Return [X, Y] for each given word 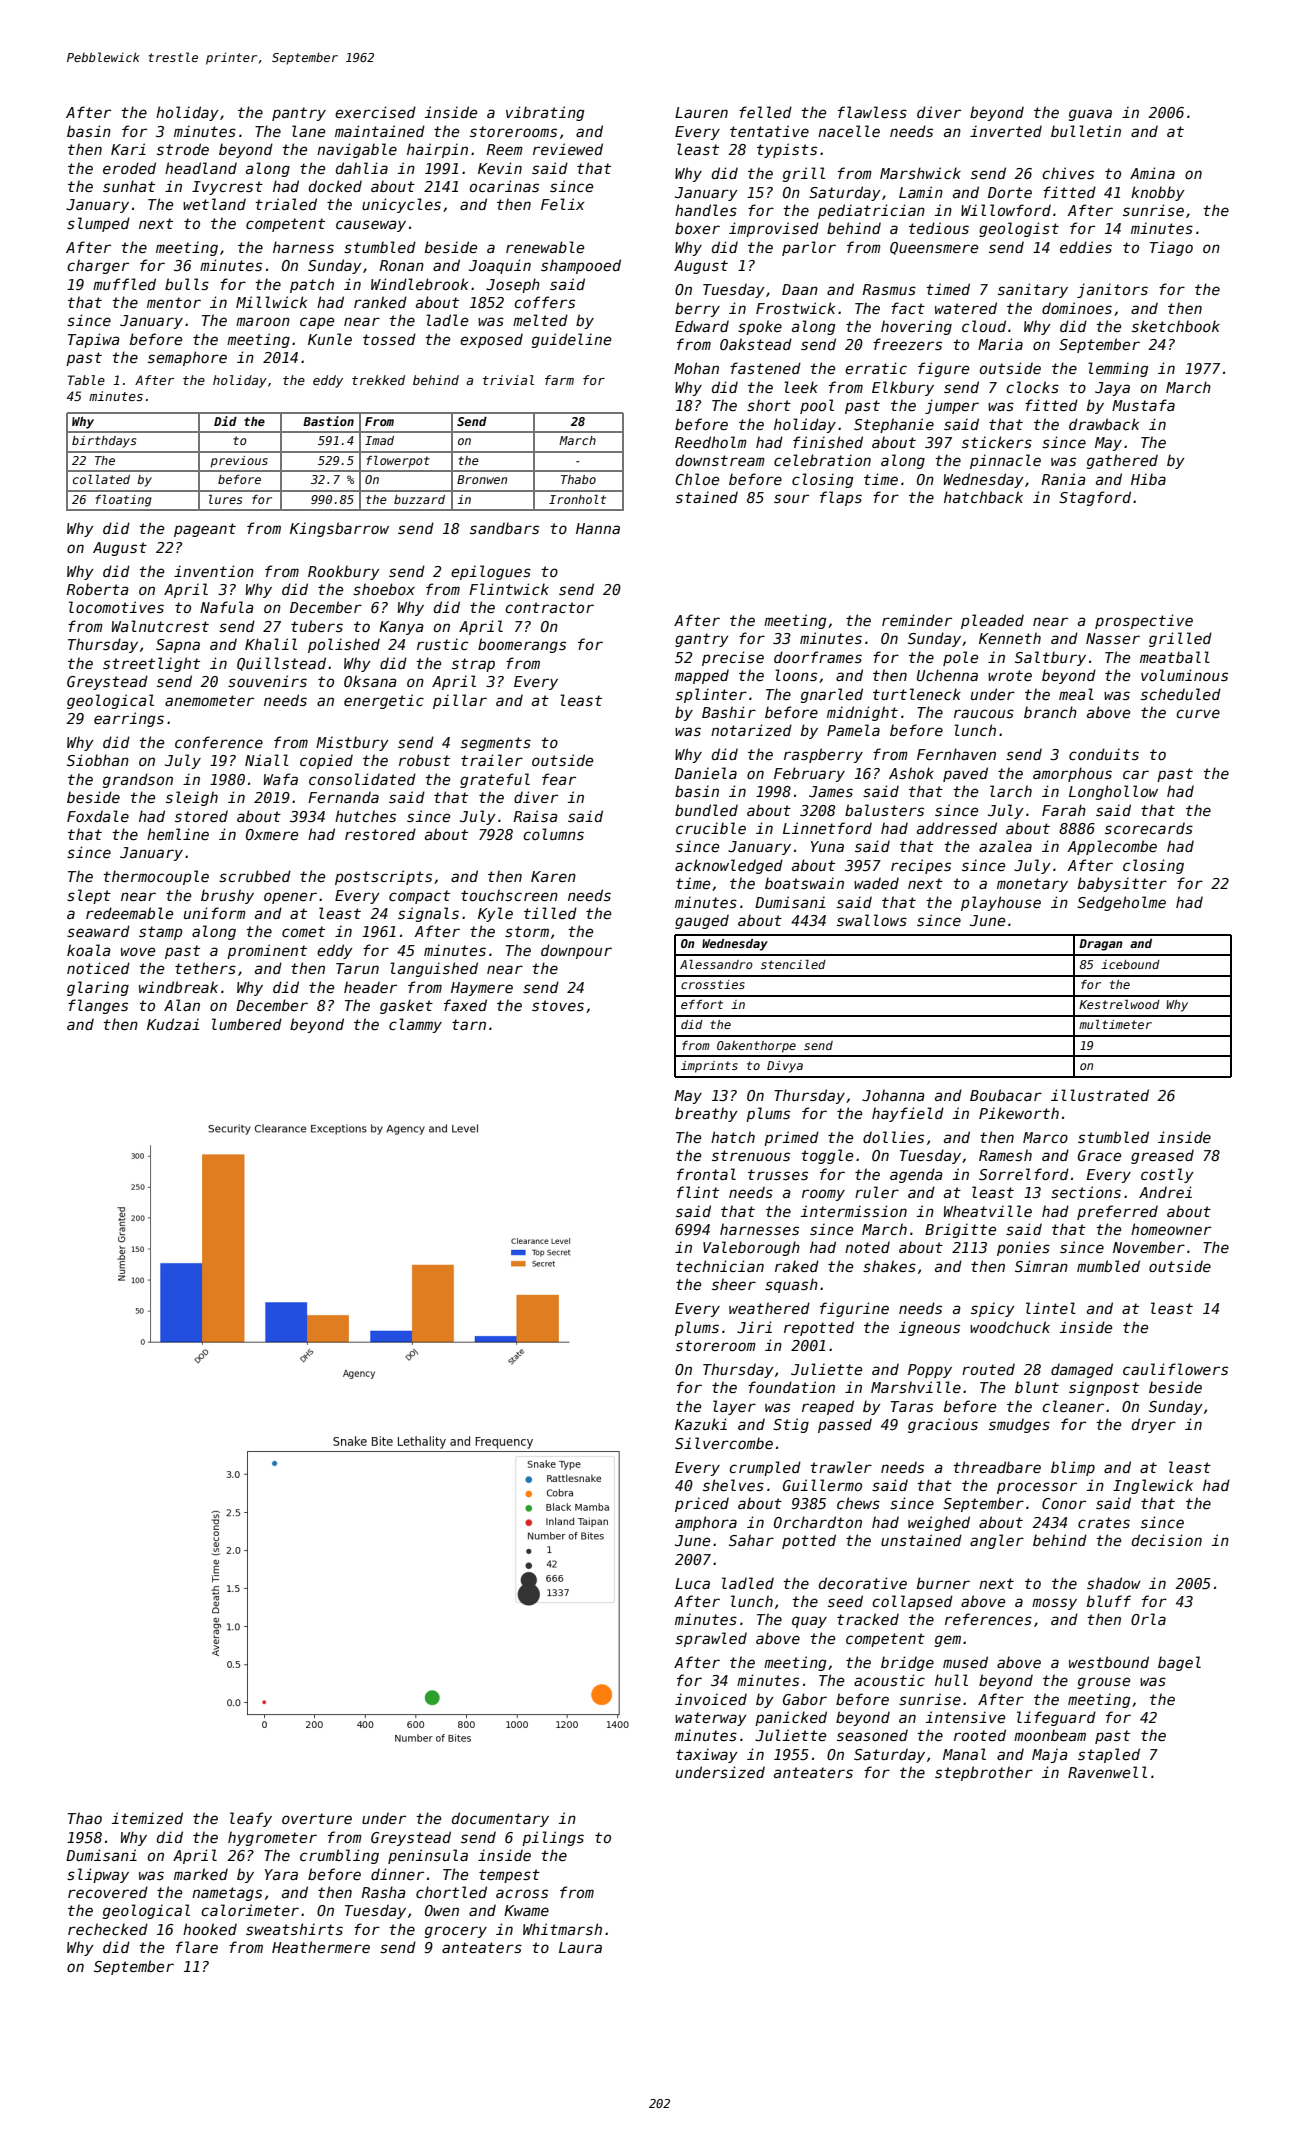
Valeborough [751, 1248]
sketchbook [1176, 326]
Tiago [1171, 248]
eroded [129, 168]
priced [702, 1504]
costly [1167, 1175]
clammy [415, 1025]
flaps [841, 498]
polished [344, 645]
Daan [800, 289]
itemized [147, 1818]
